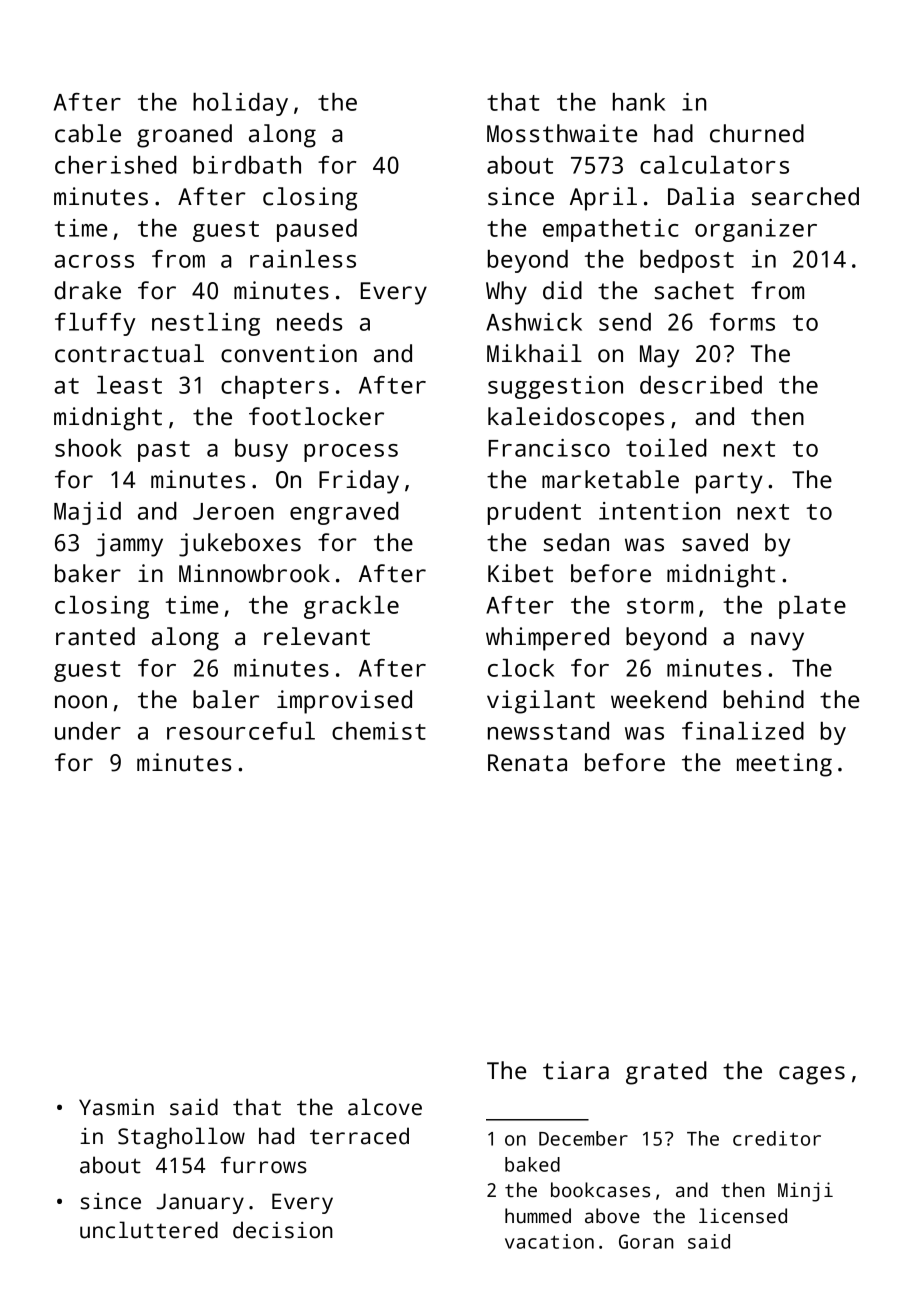  Describe the element at coordinates (116, 1107) in the screenshot. I see `Yasmin` at that location.
